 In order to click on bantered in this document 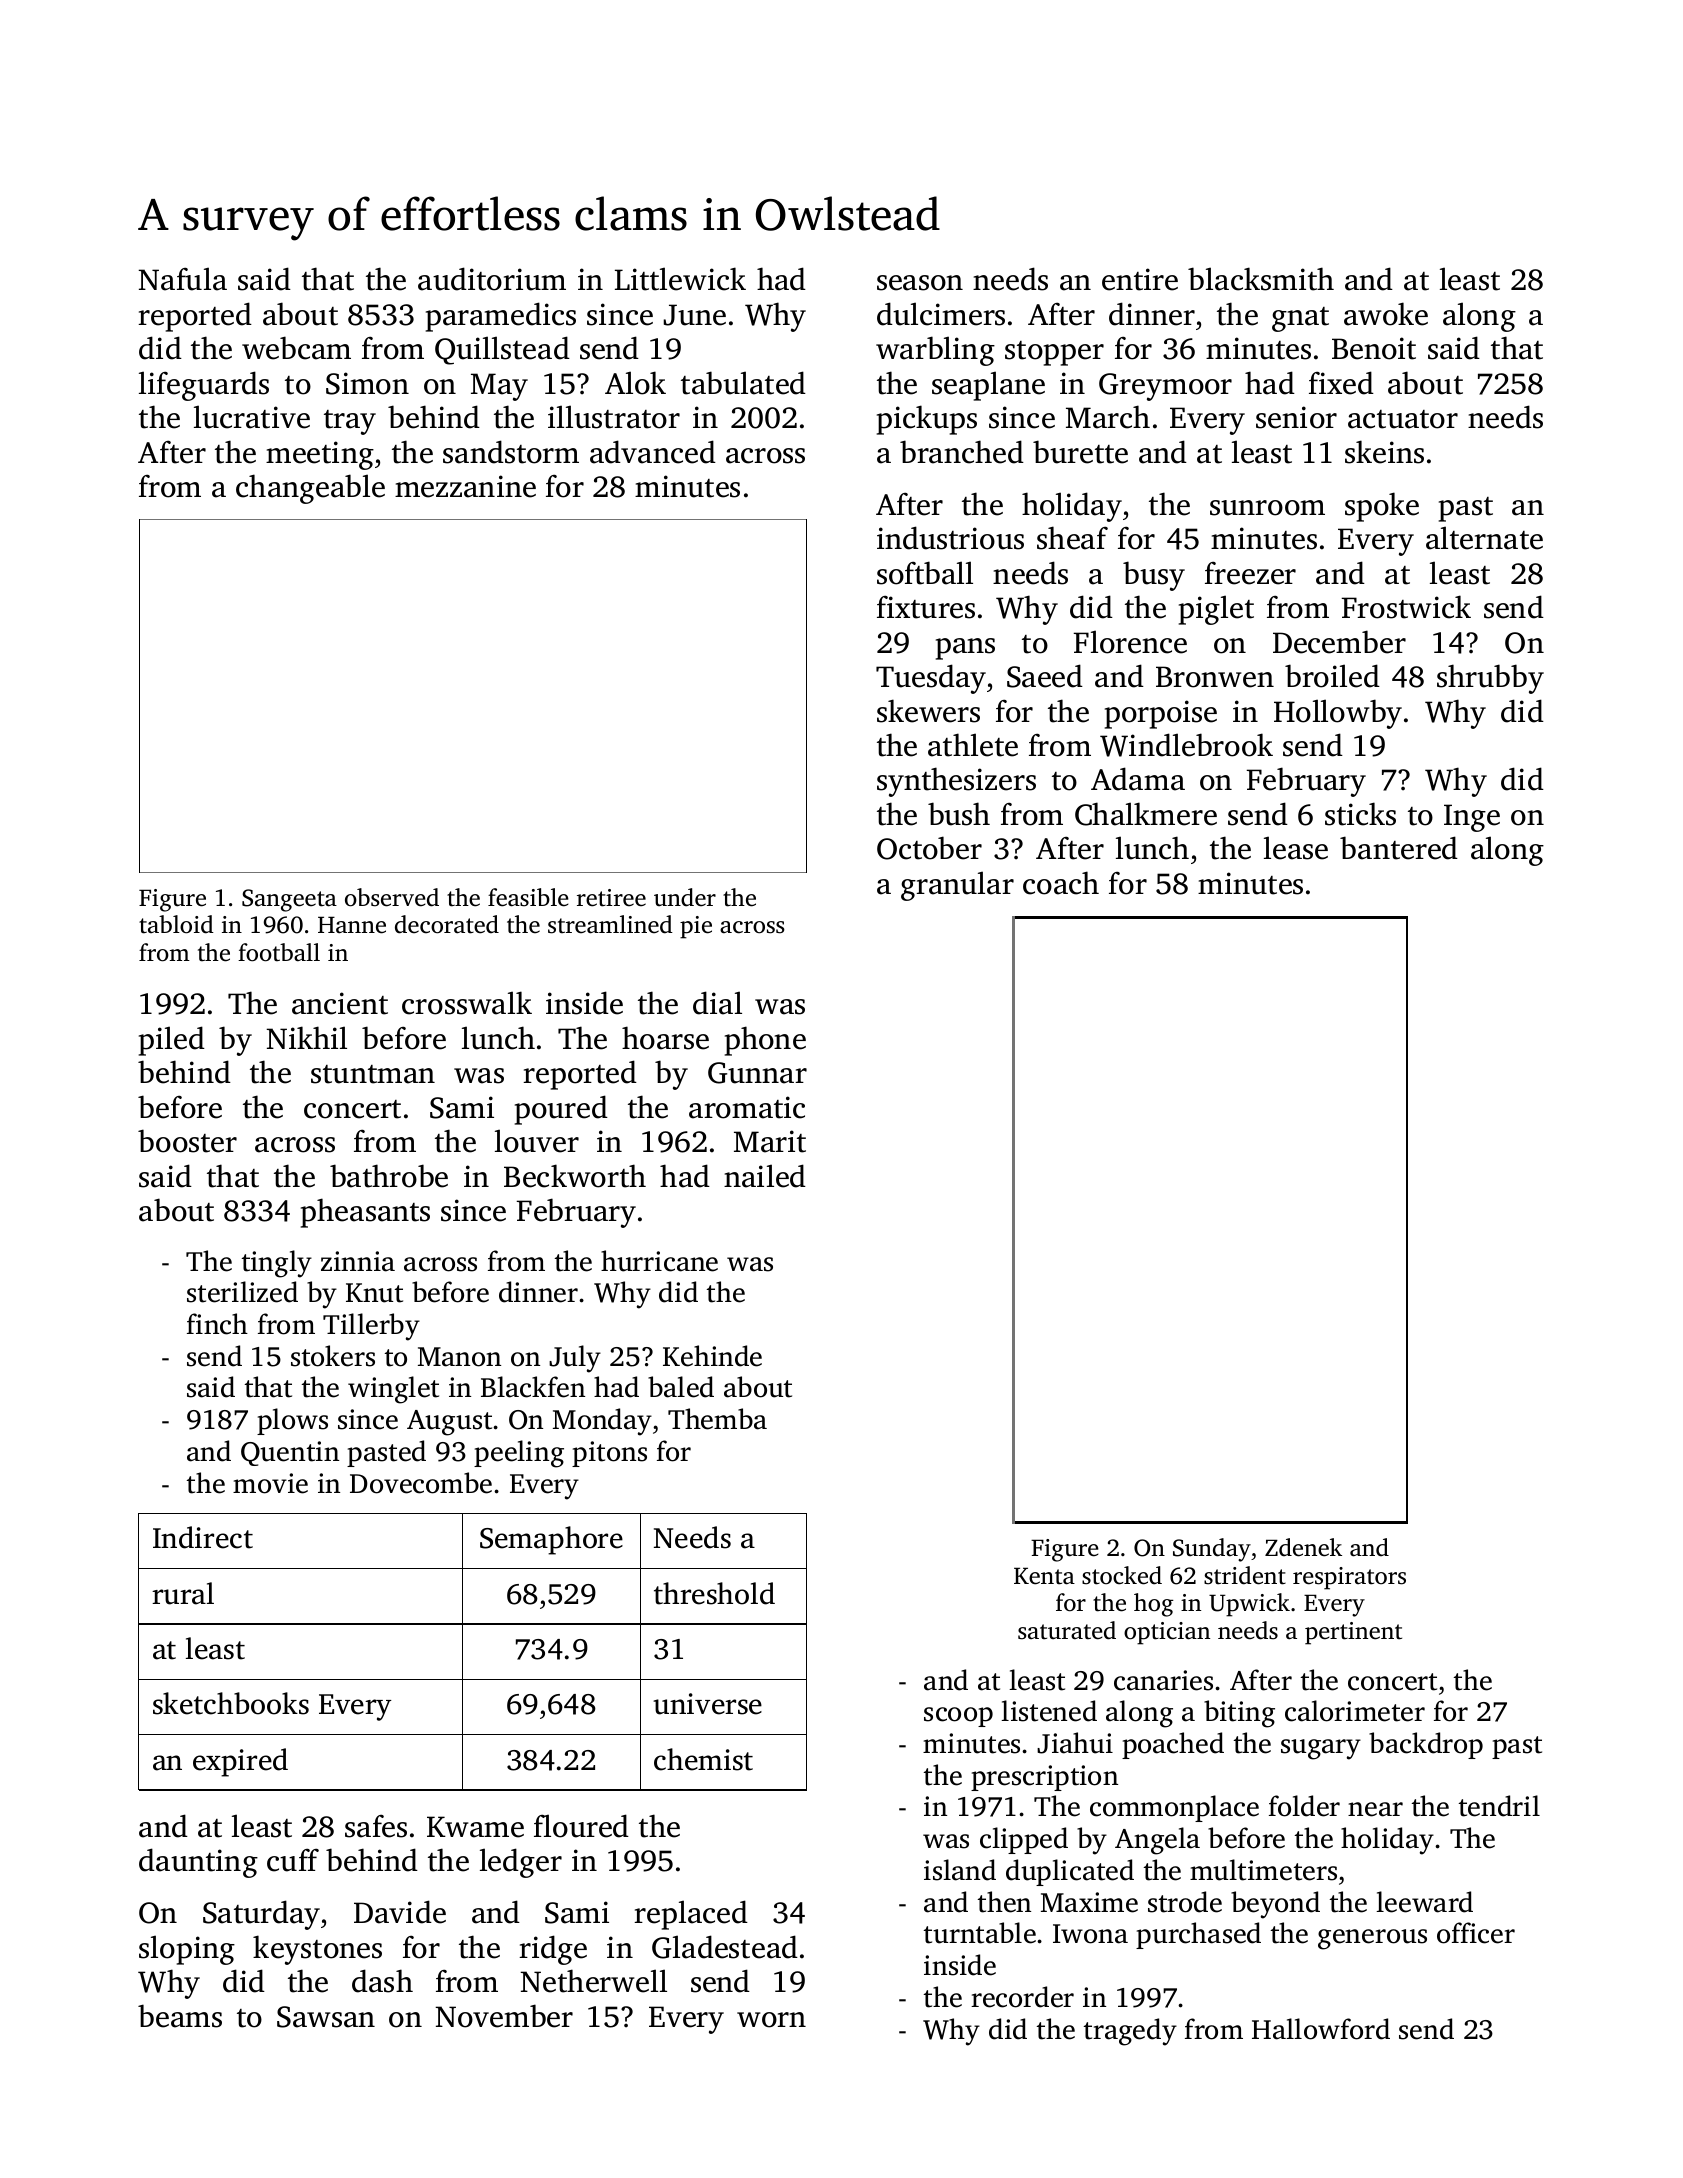, I will do `click(1399, 848)`.
